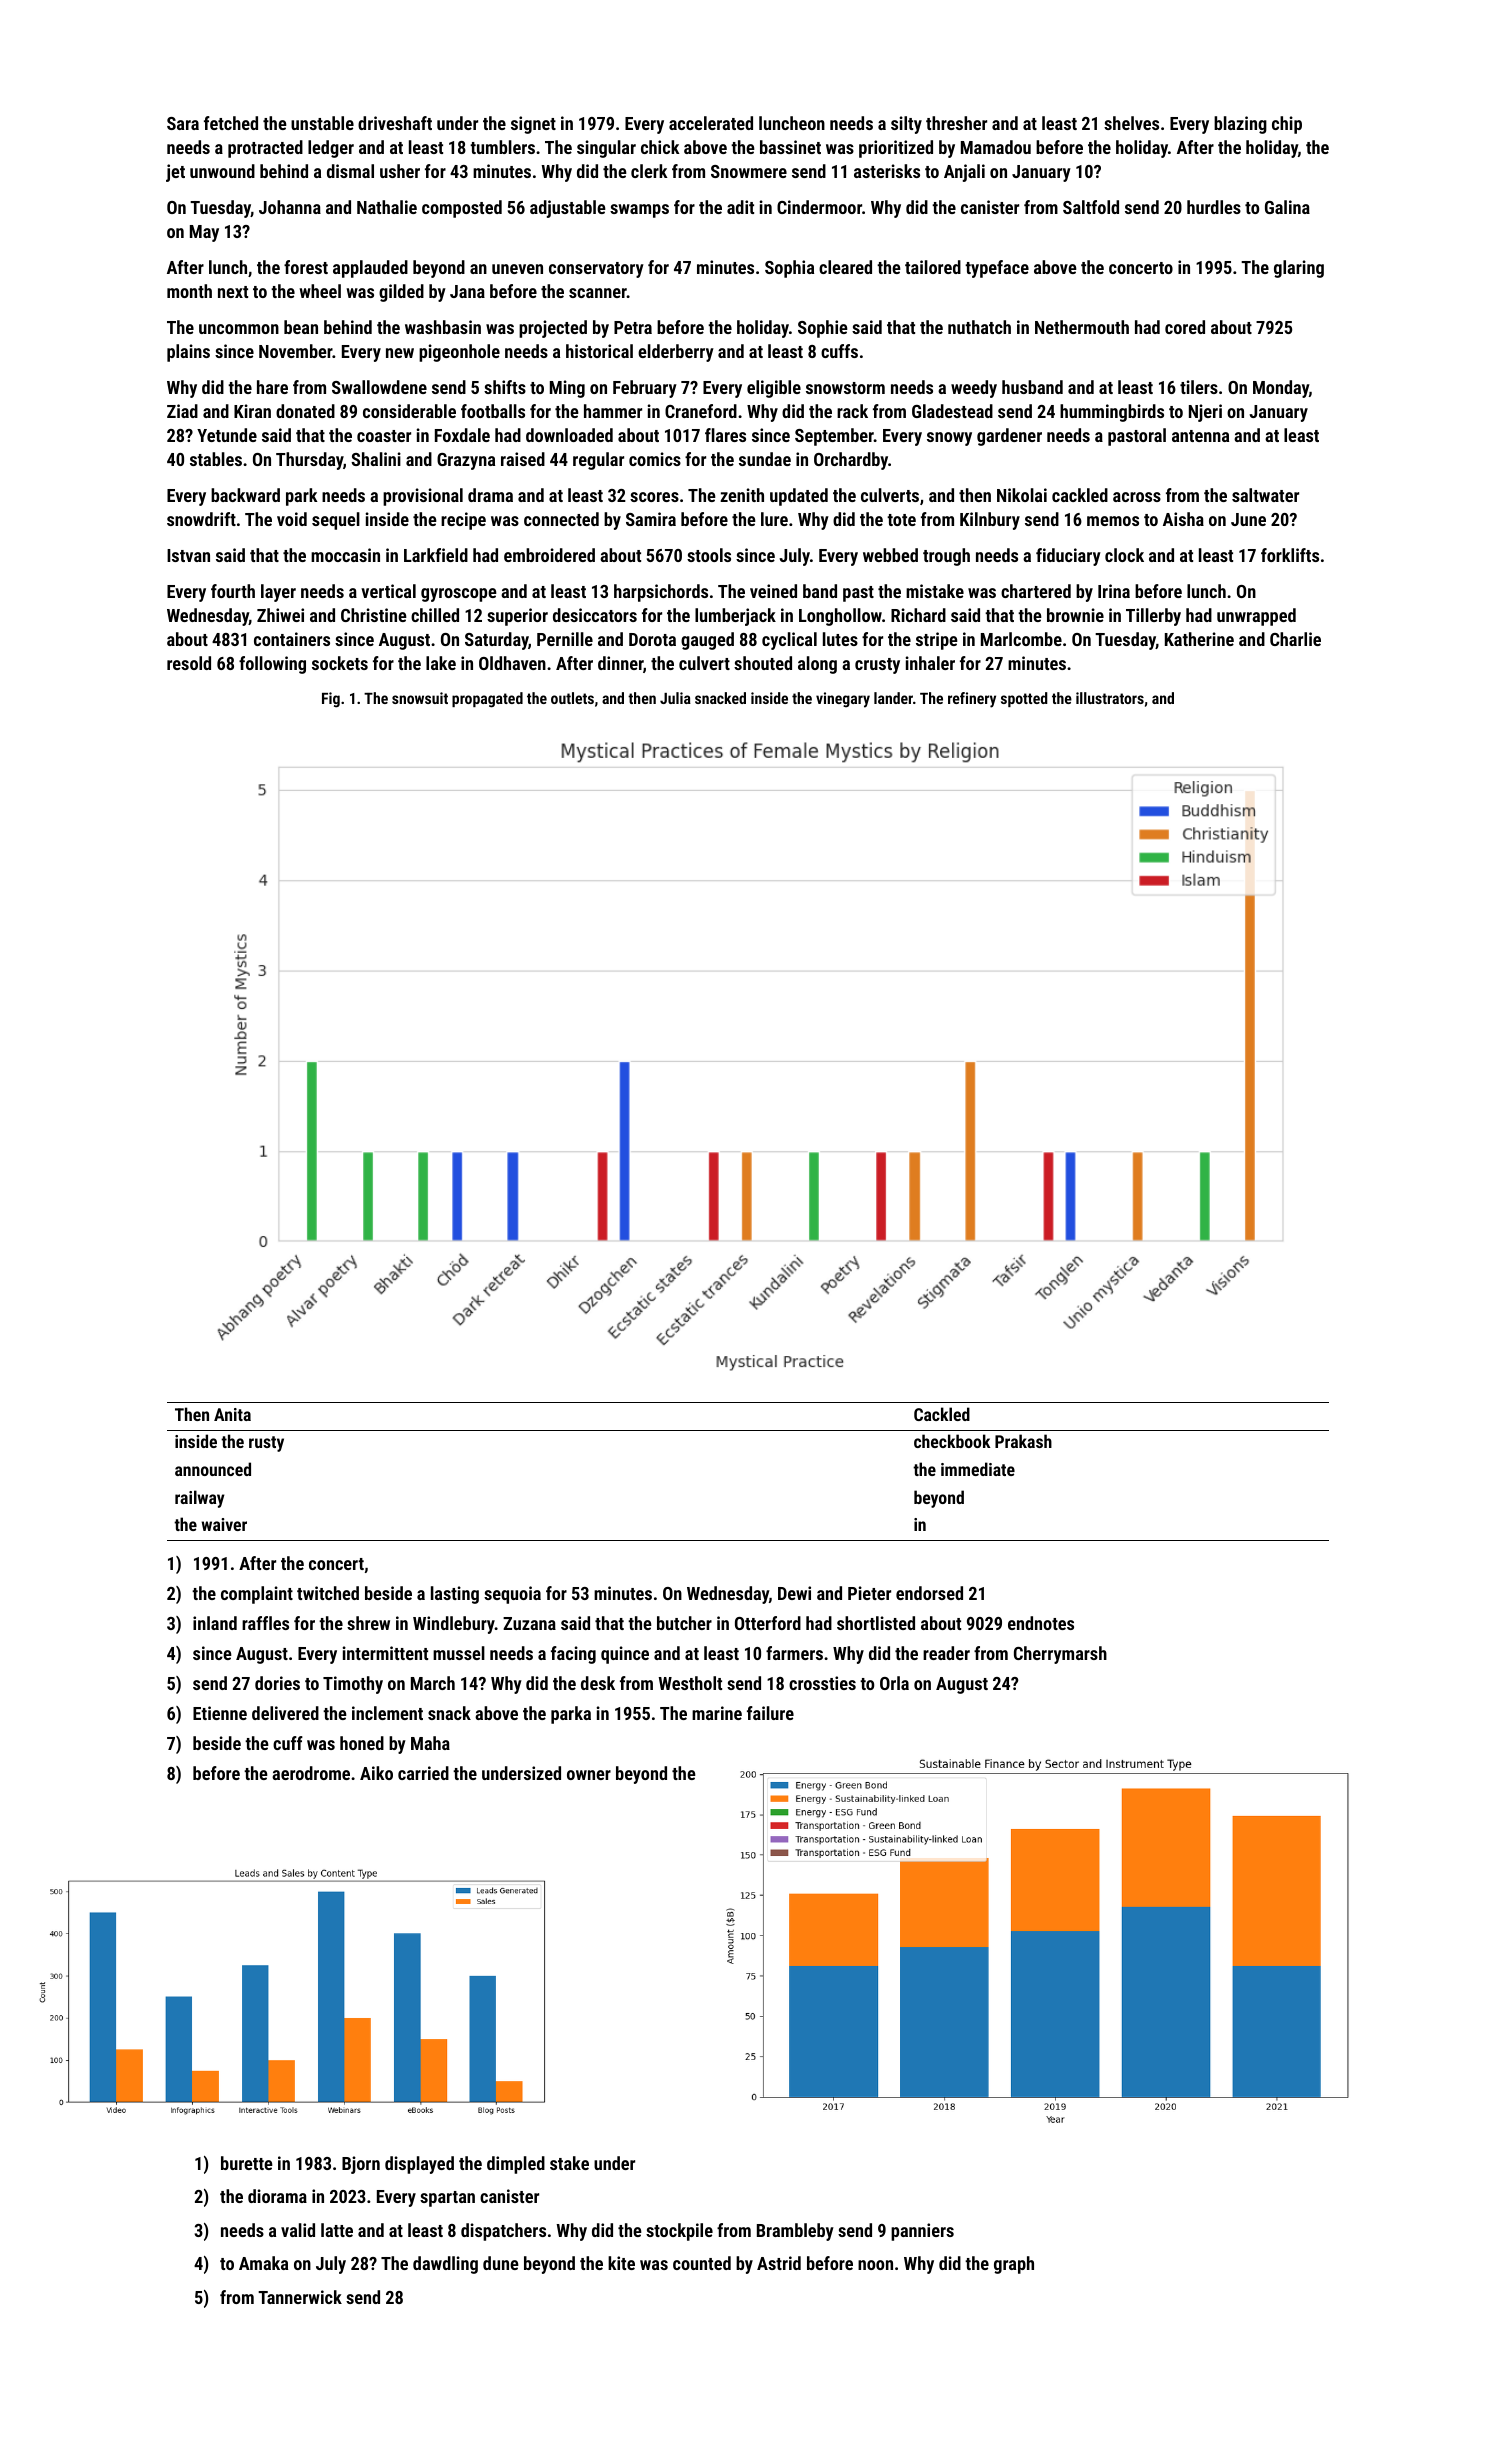  Describe the element at coordinates (1295, 639) in the image. I see `Charlie` at that location.
